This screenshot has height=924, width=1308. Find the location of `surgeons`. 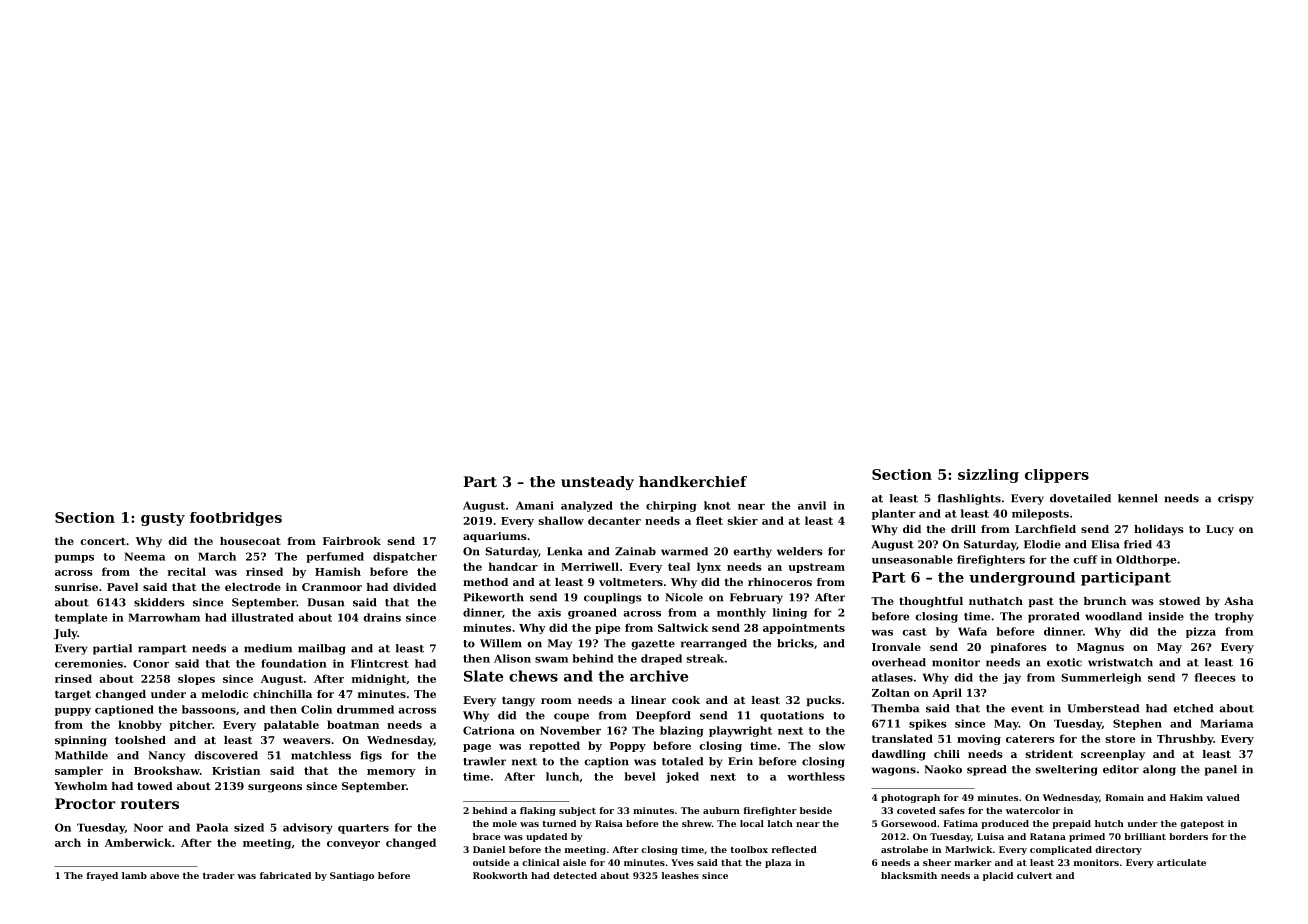

surgeons is located at coordinates (275, 788).
